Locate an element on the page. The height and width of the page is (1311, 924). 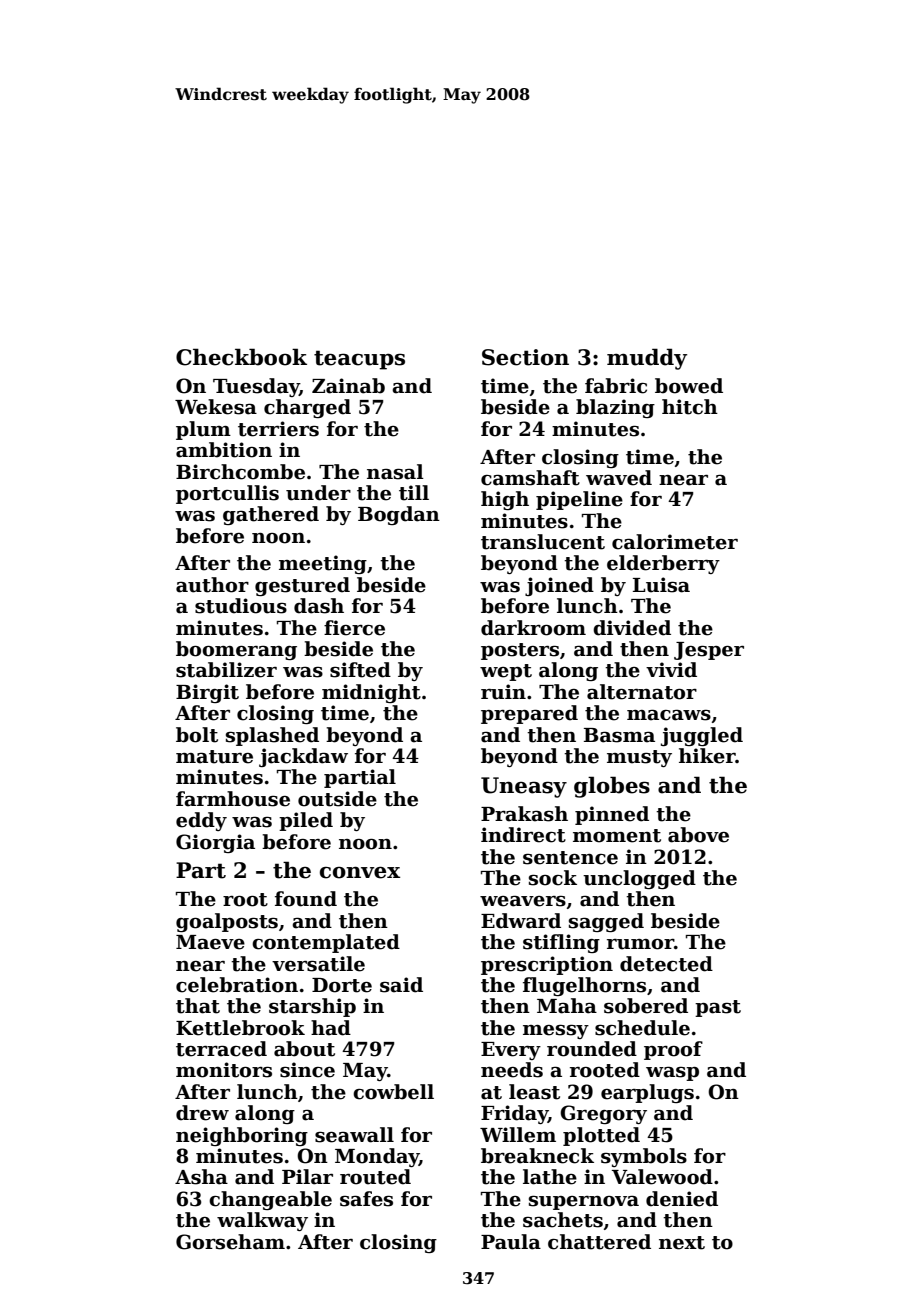
Checkbook is located at coordinates (241, 357).
